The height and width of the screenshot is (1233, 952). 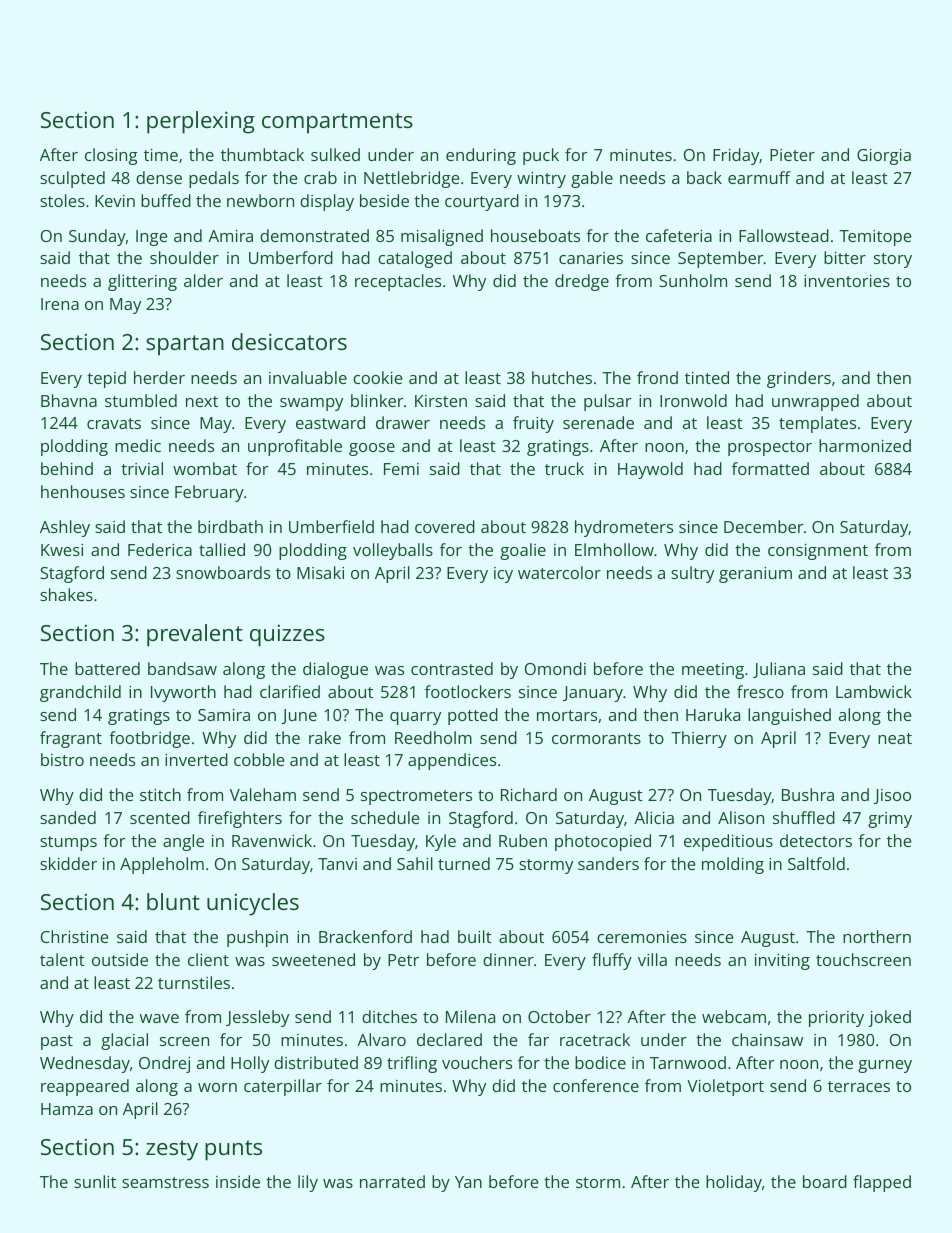 What do you see at coordinates (789, 716) in the screenshot?
I see `languished` at bounding box center [789, 716].
